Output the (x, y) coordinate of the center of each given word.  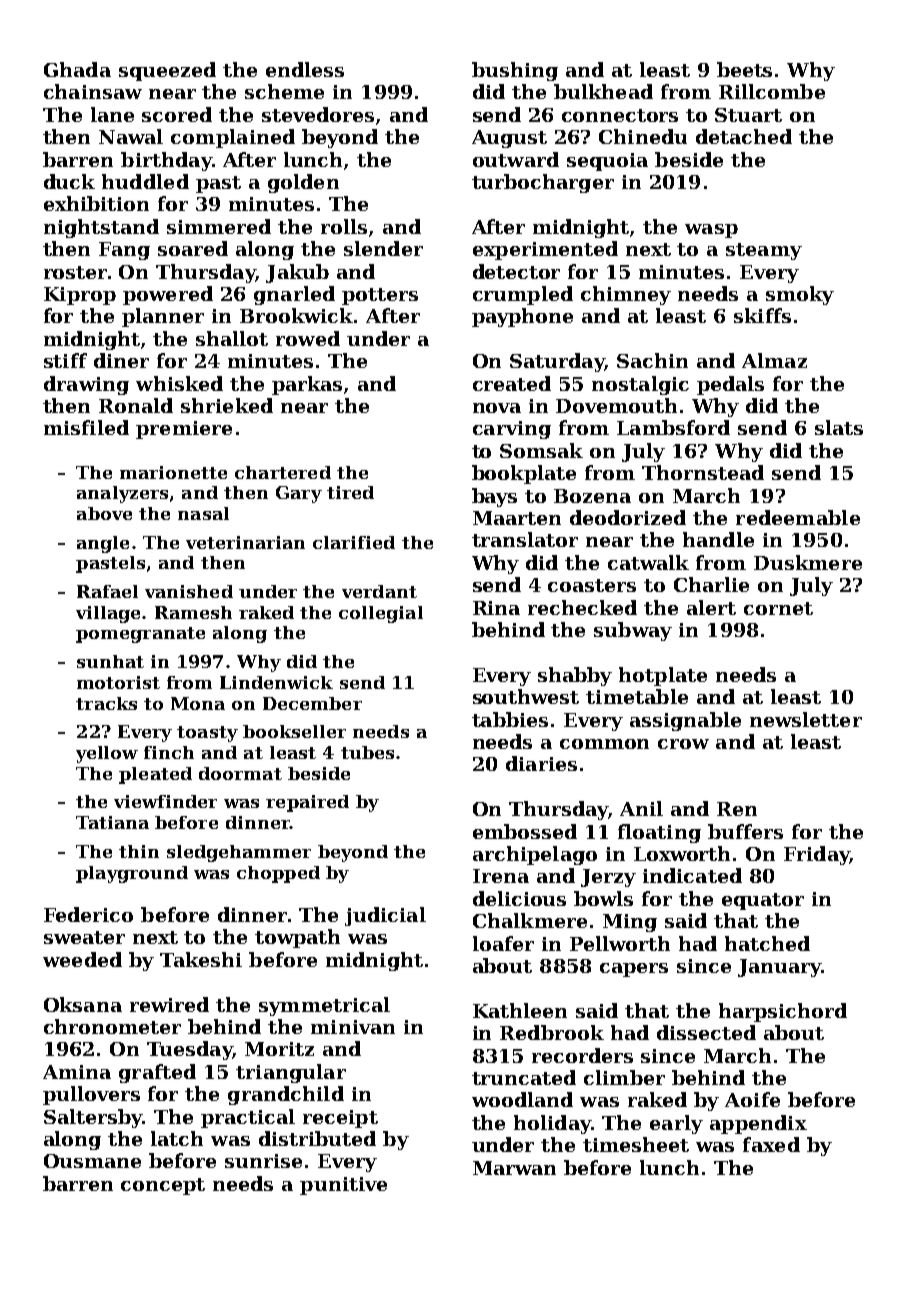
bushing (515, 71)
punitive (343, 1186)
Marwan (514, 1168)
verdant (379, 591)
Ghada (77, 69)
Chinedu (643, 136)
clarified (354, 542)
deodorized (628, 517)
